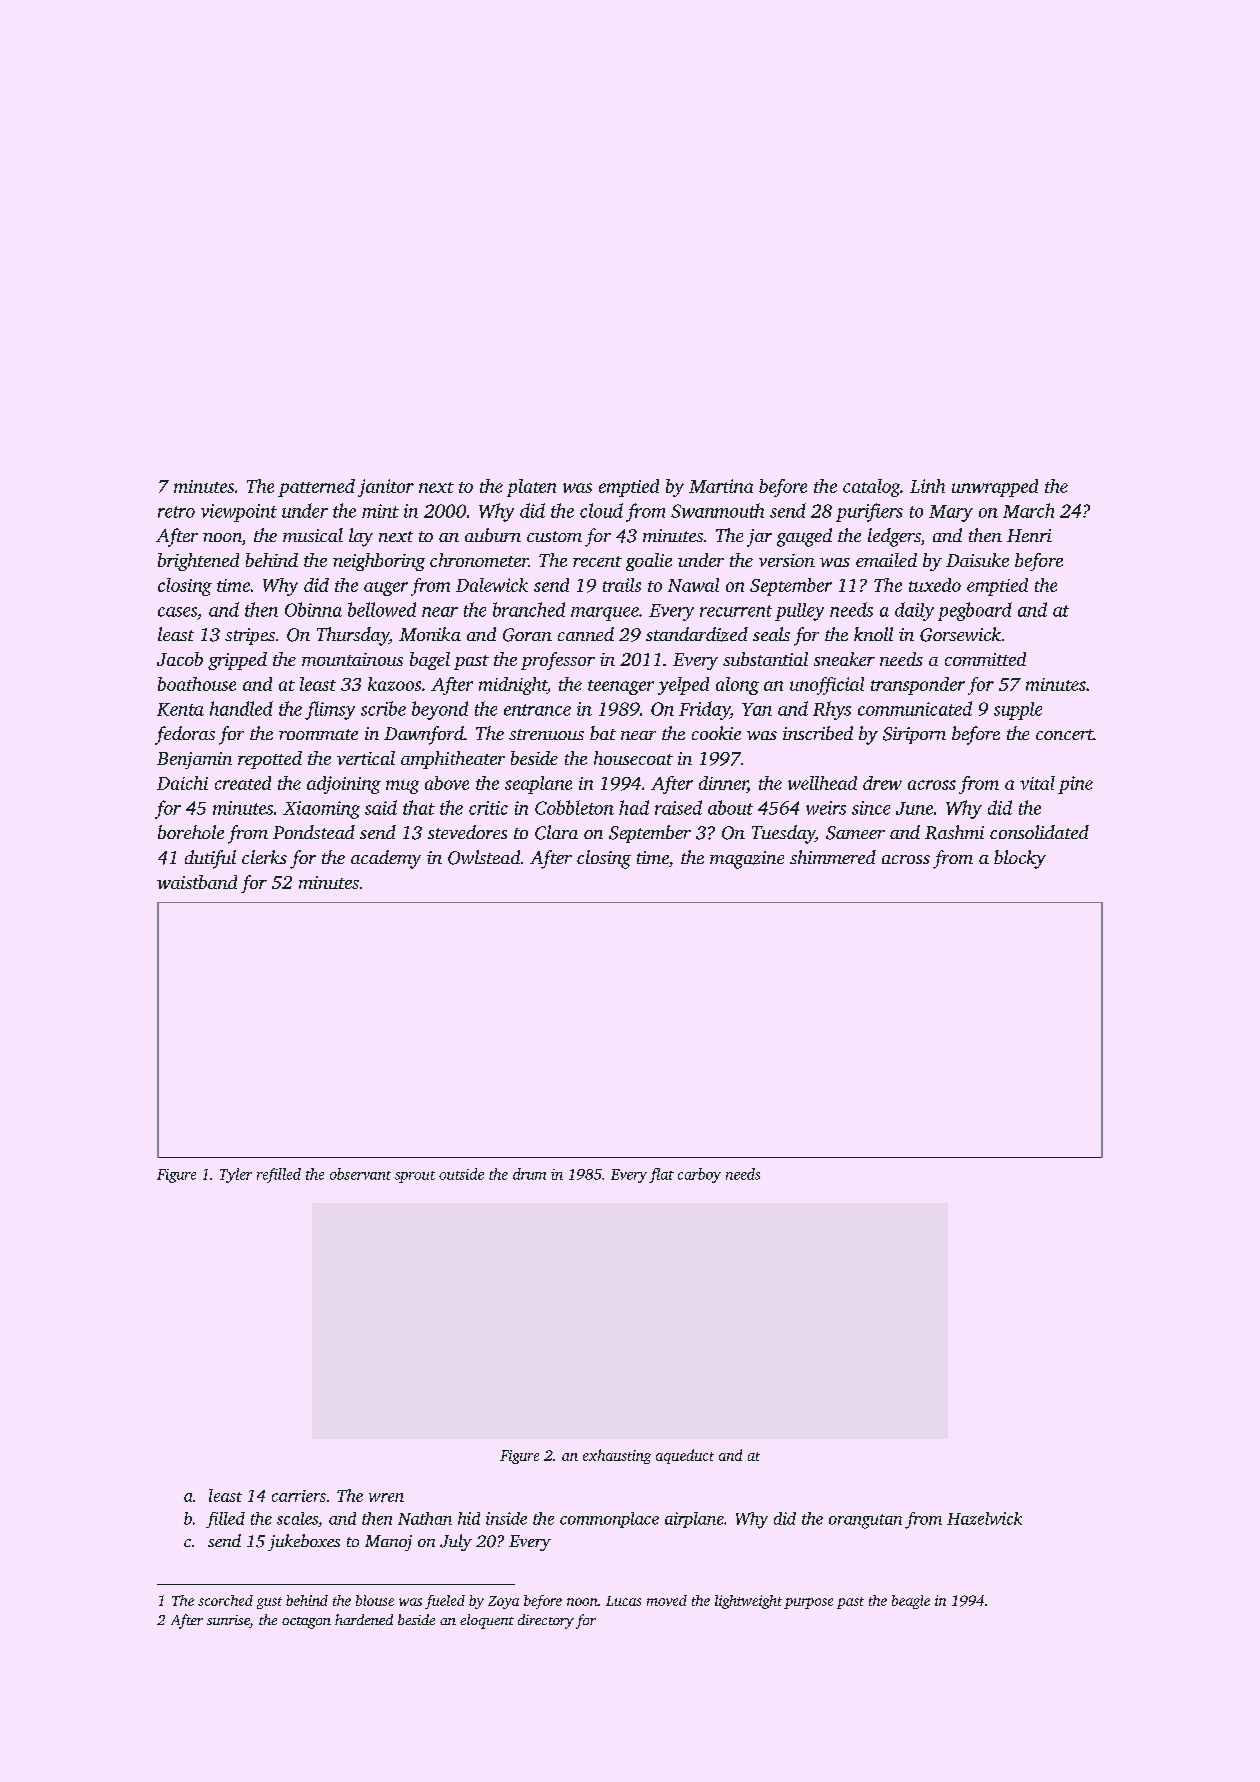 The height and width of the screenshot is (1782, 1260). I want to click on supple, so click(1018, 711).
